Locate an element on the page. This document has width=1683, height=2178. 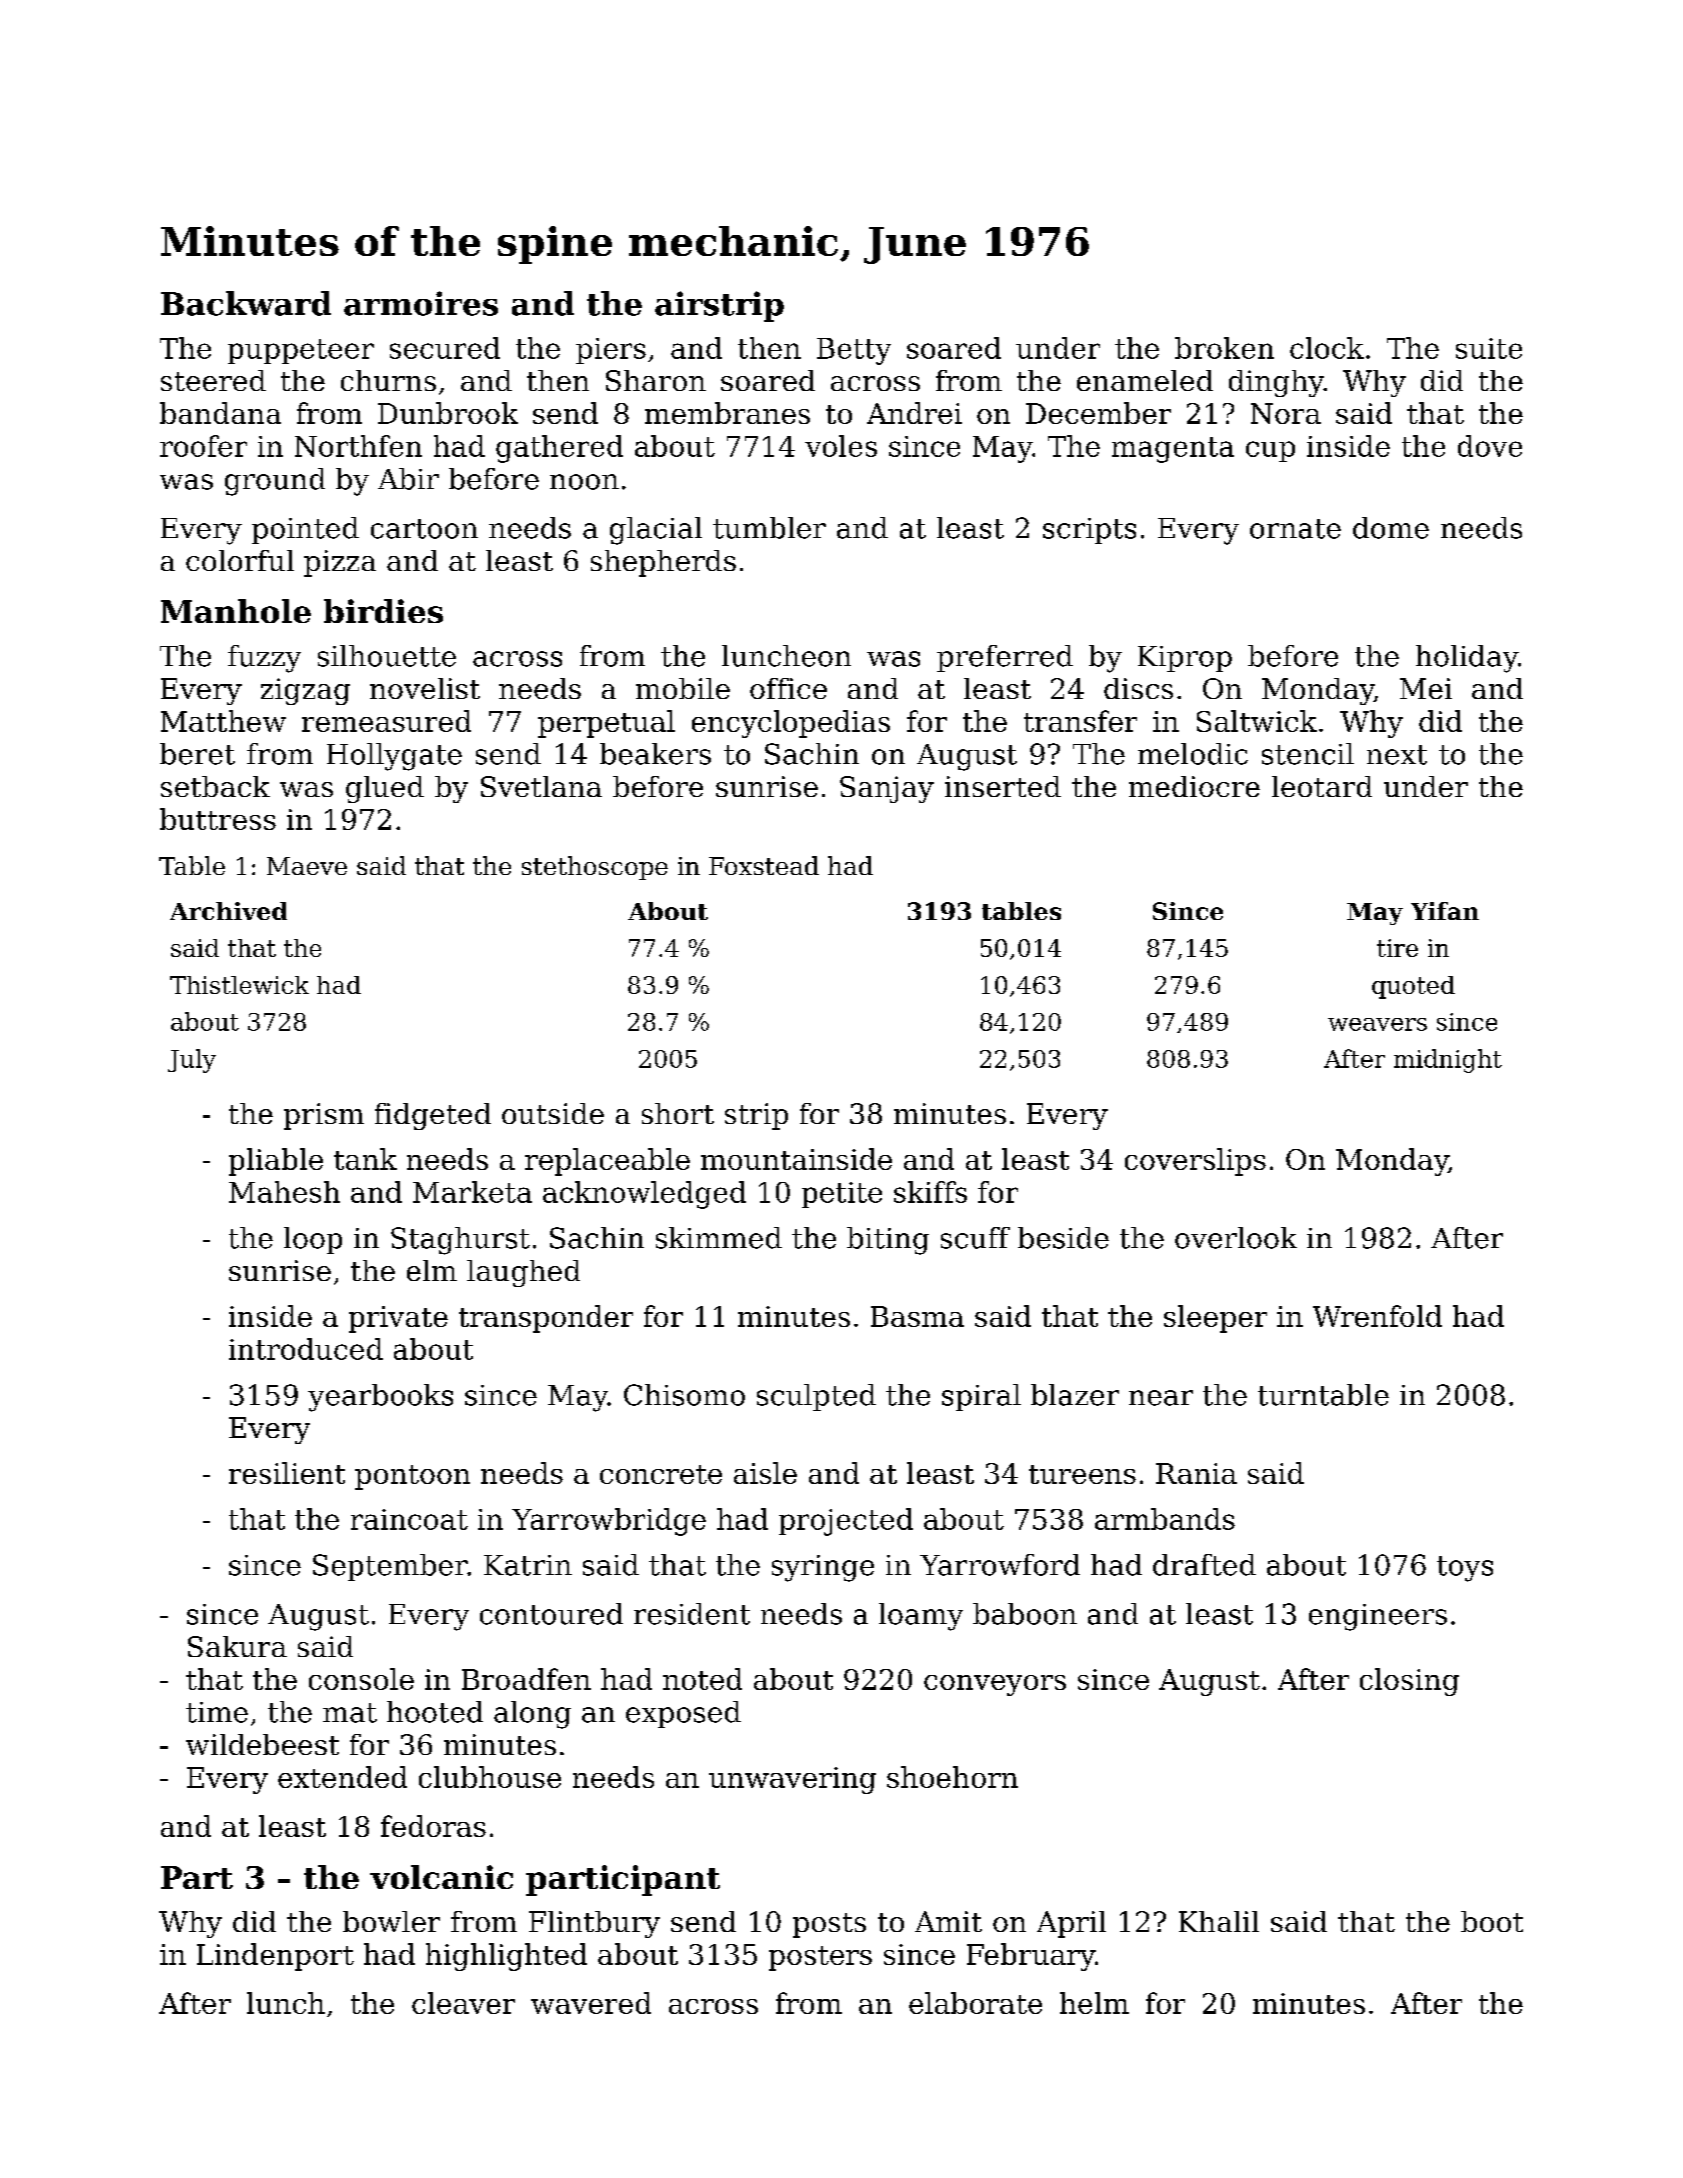
overlook is located at coordinates (1236, 1238).
